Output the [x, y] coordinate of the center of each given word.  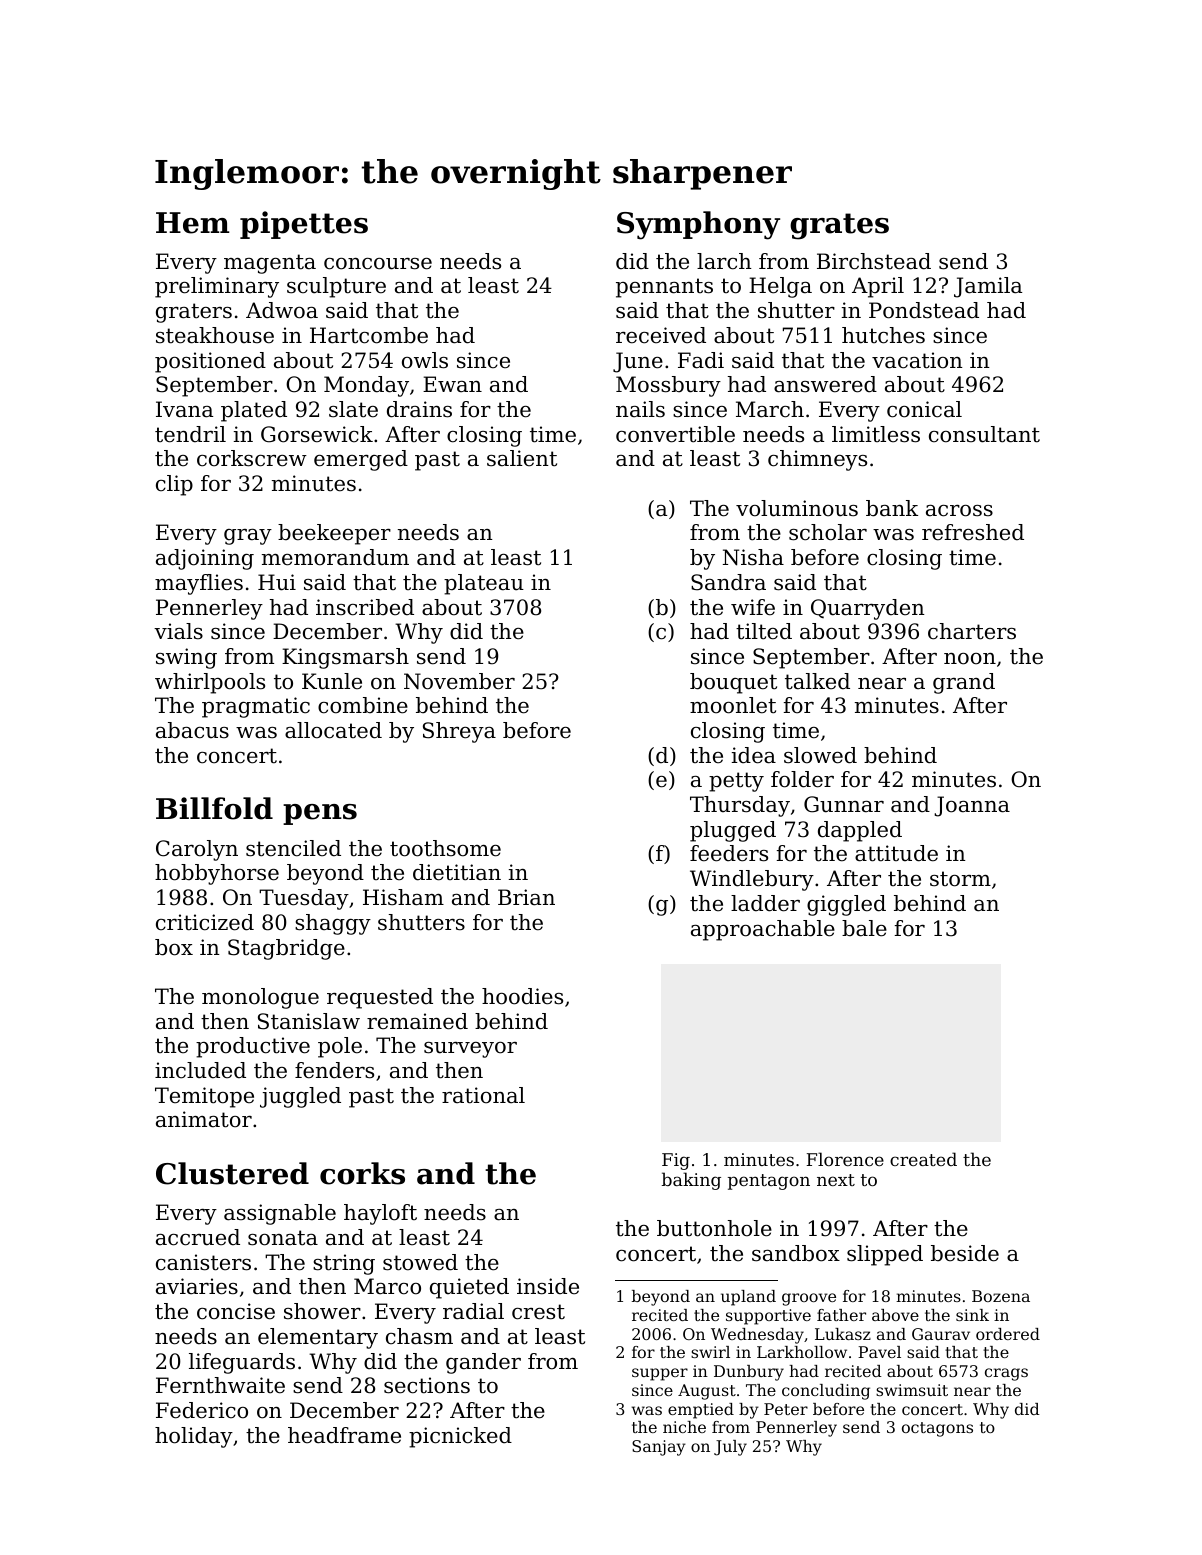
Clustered [232, 1173]
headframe [344, 1435]
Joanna [972, 806]
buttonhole [714, 1228]
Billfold [214, 808]
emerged [361, 460]
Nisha [753, 557]
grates [839, 226]
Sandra [728, 582]
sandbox [796, 1253]
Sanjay [659, 1448]
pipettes [304, 225]
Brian [526, 897]
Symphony [698, 225]
